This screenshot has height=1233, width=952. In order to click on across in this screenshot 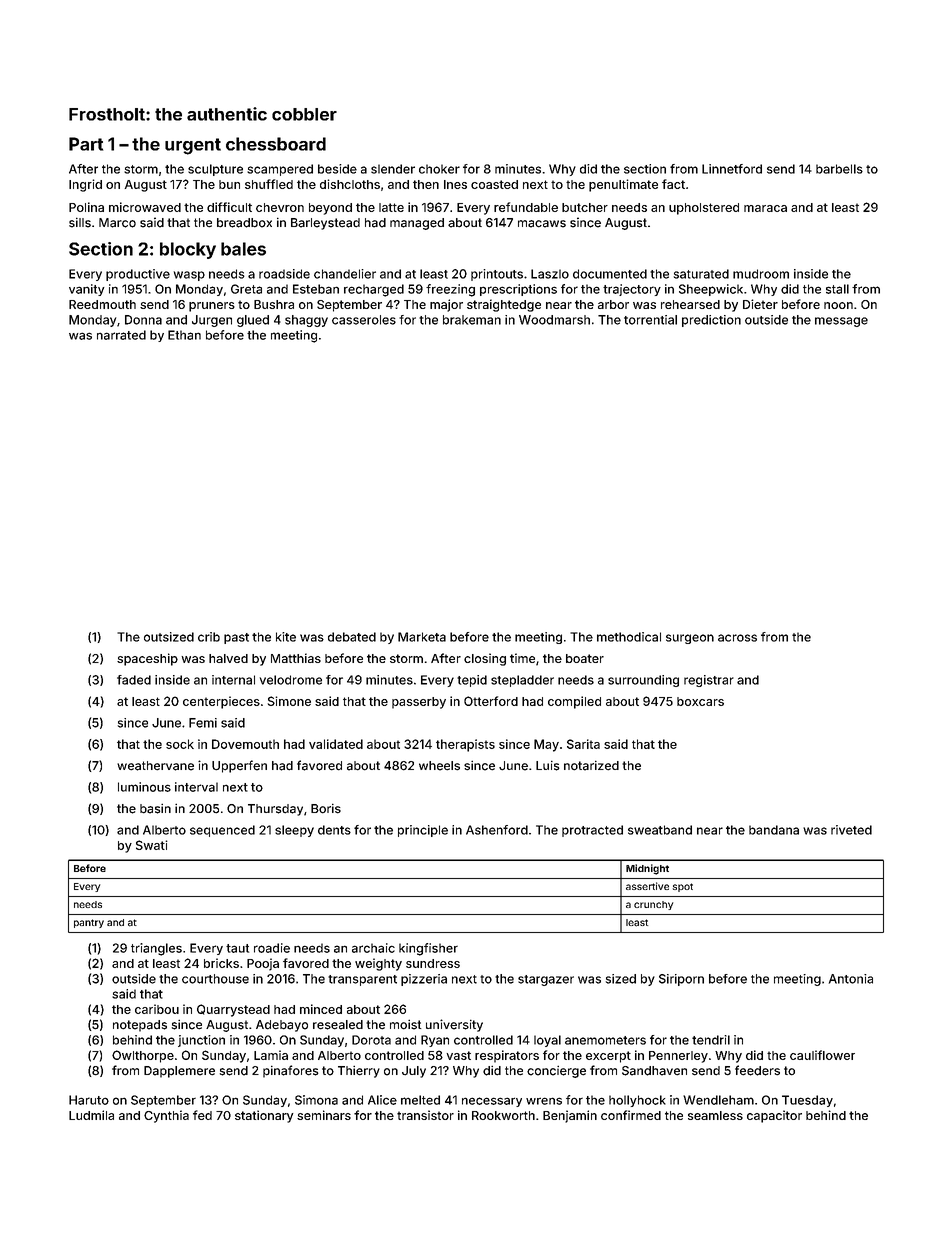, I will do `click(737, 638)`.
